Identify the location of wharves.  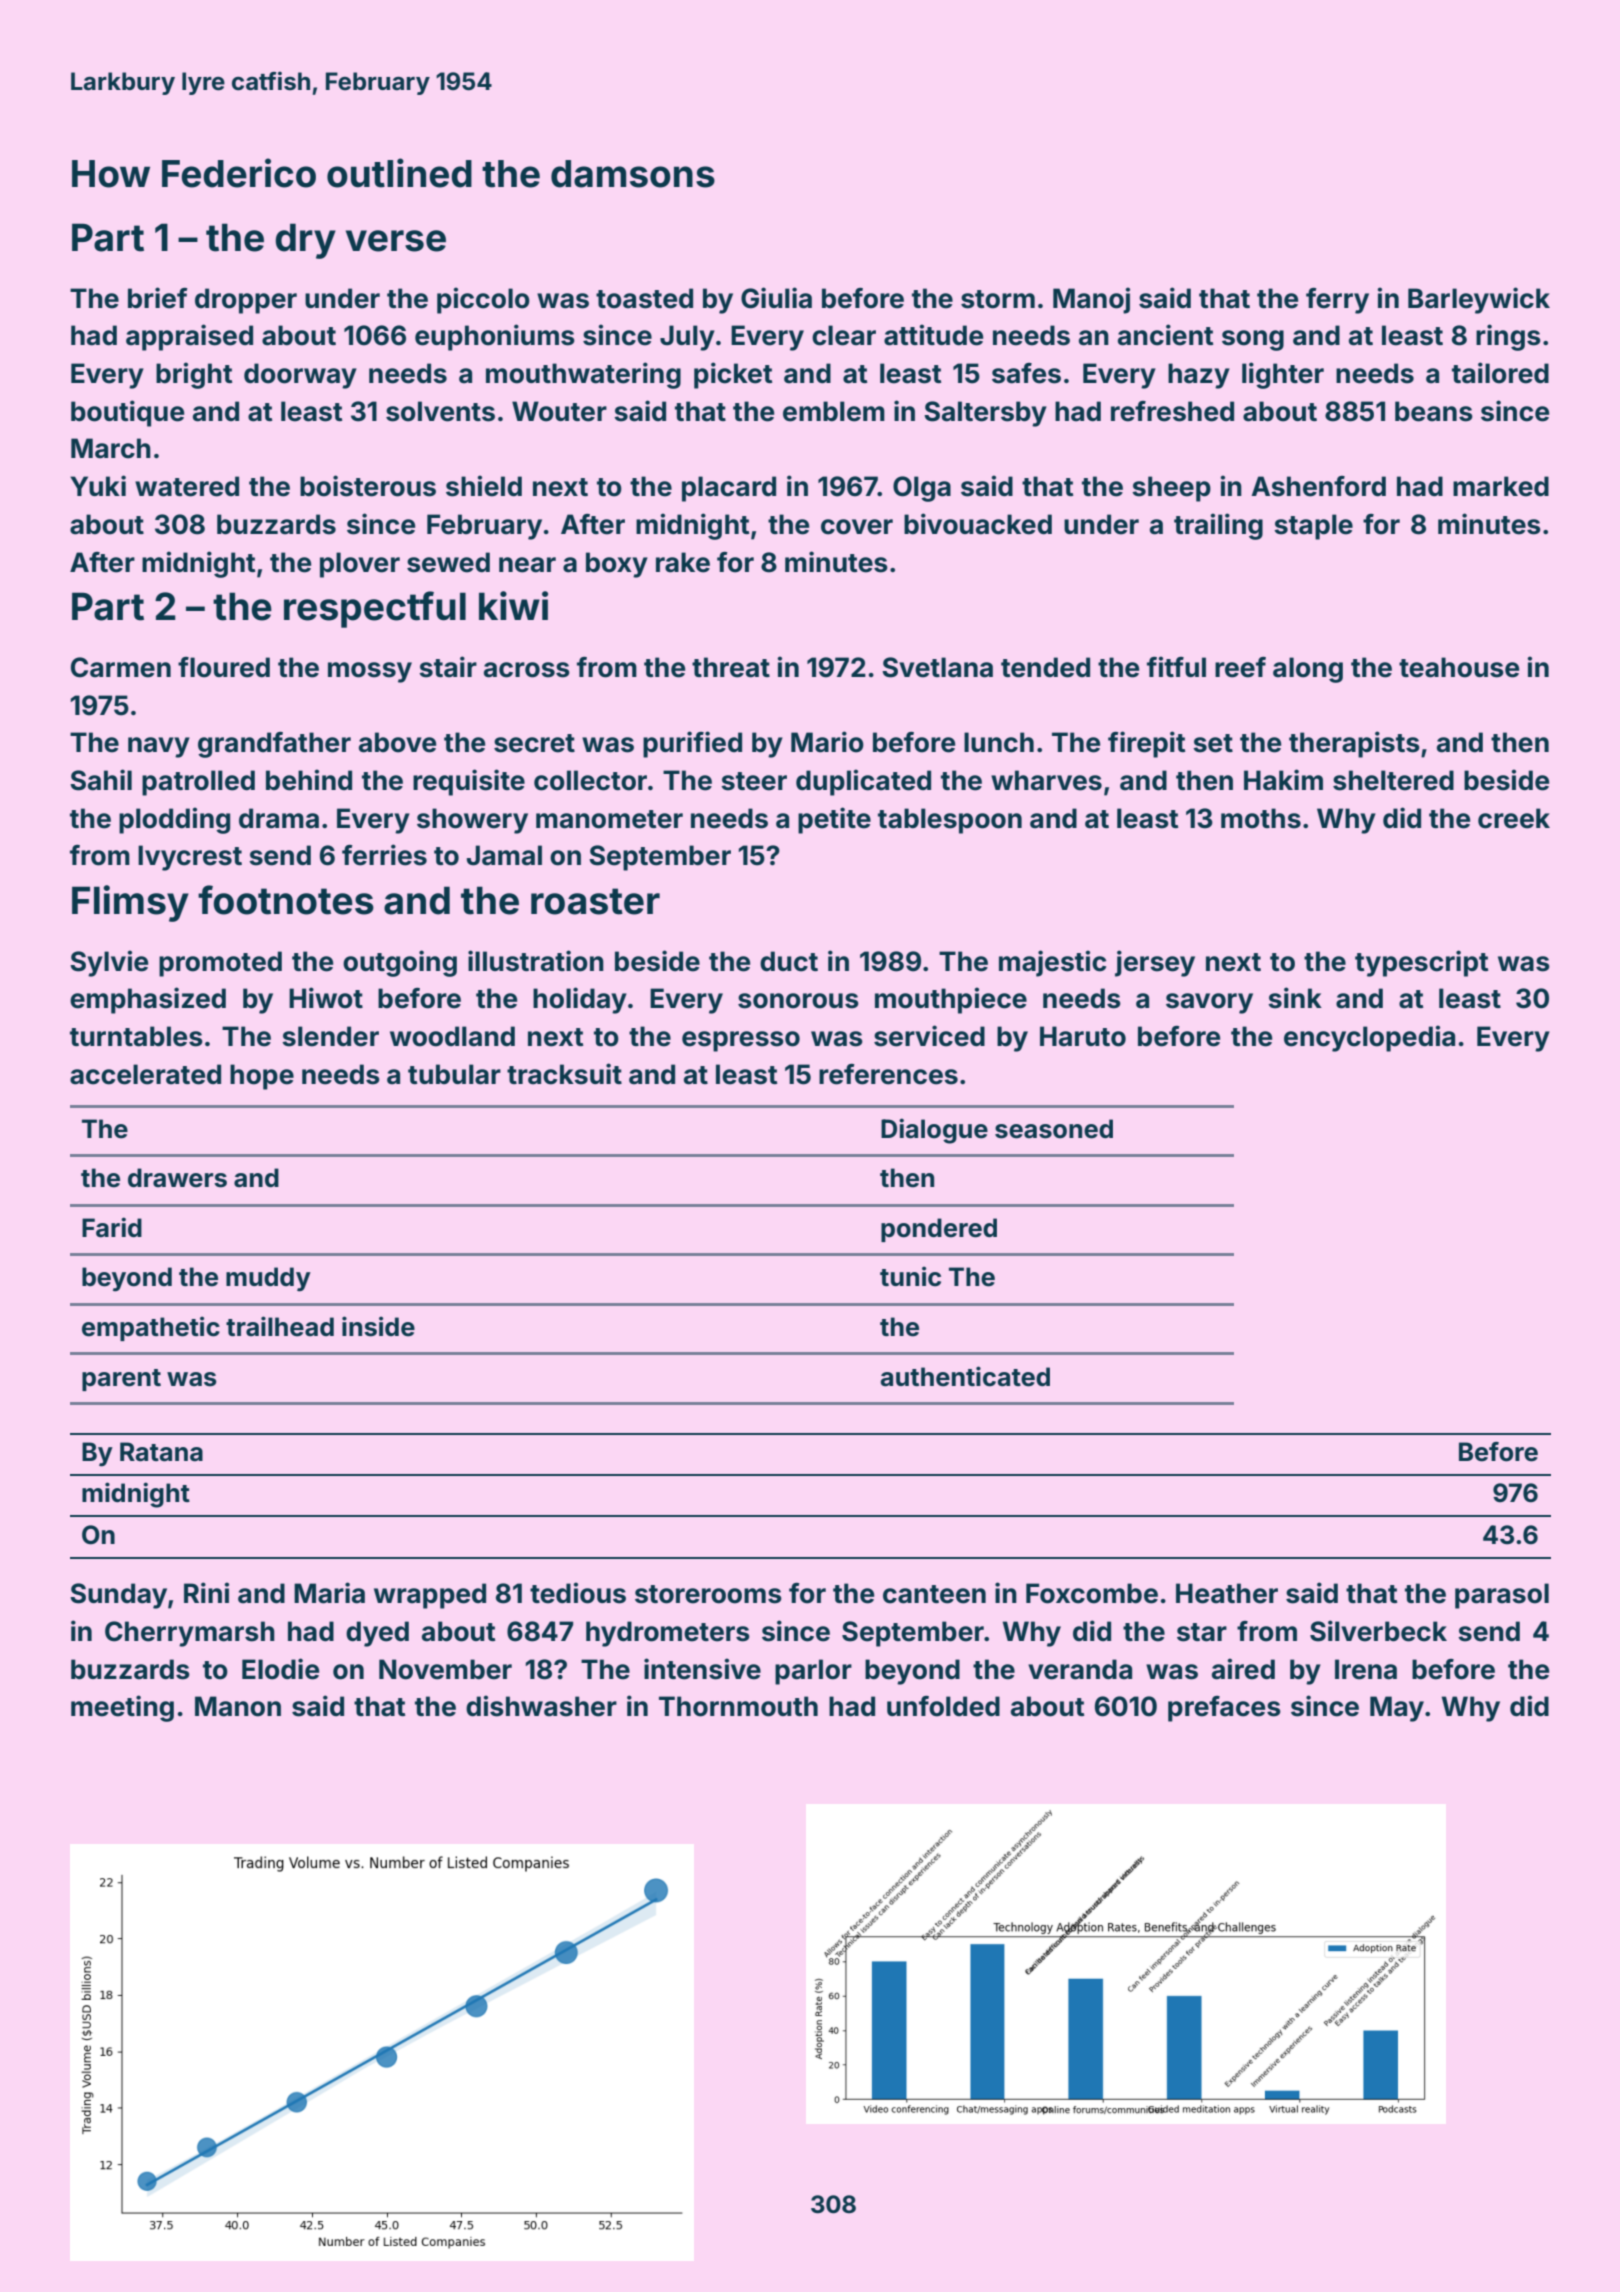
(1046, 780).
